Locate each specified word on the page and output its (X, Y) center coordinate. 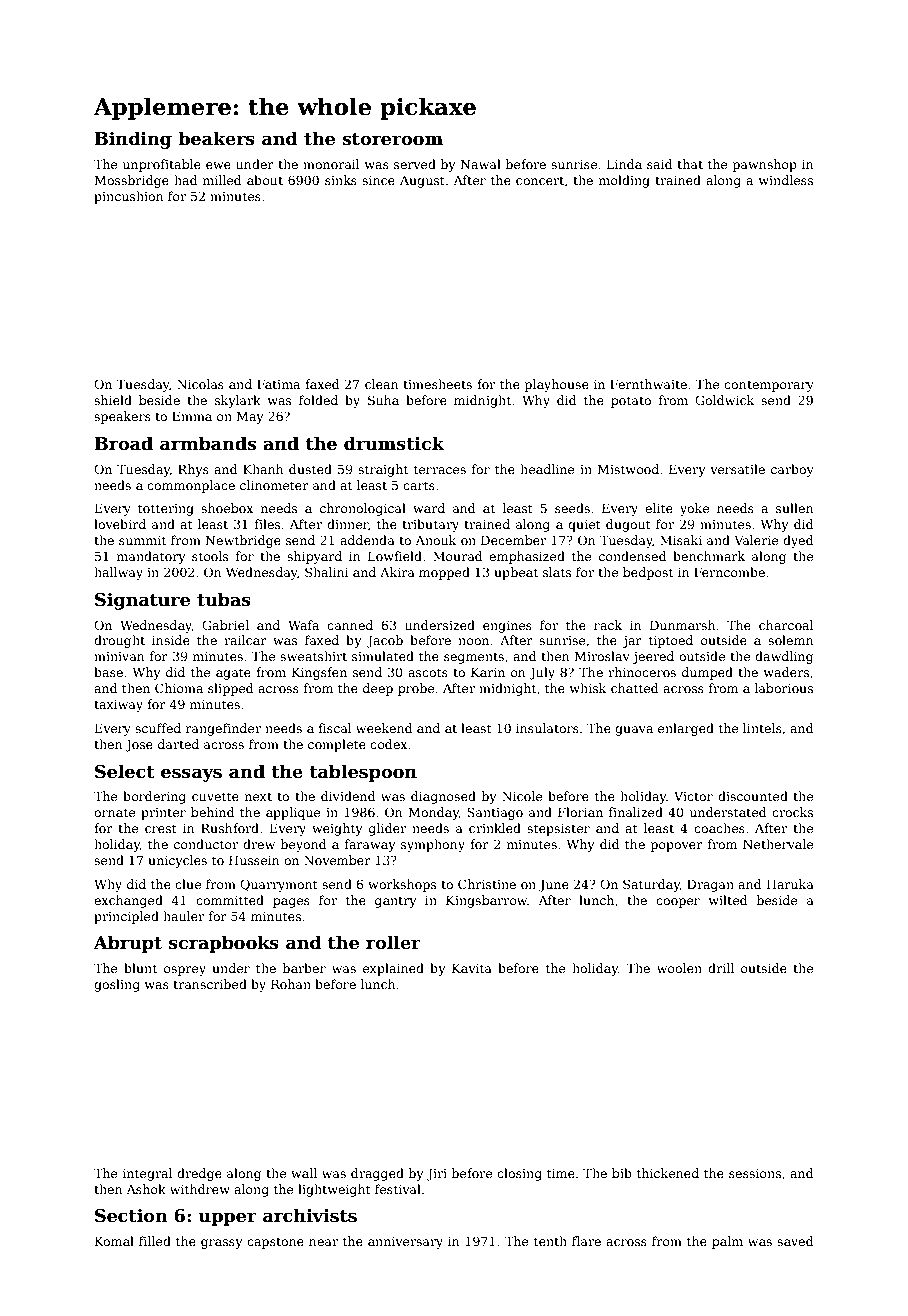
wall (304, 1173)
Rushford (230, 828)
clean (382, 384)
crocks (792, 812)
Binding (133, 140)
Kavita (472, 968)
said (660, 164)
